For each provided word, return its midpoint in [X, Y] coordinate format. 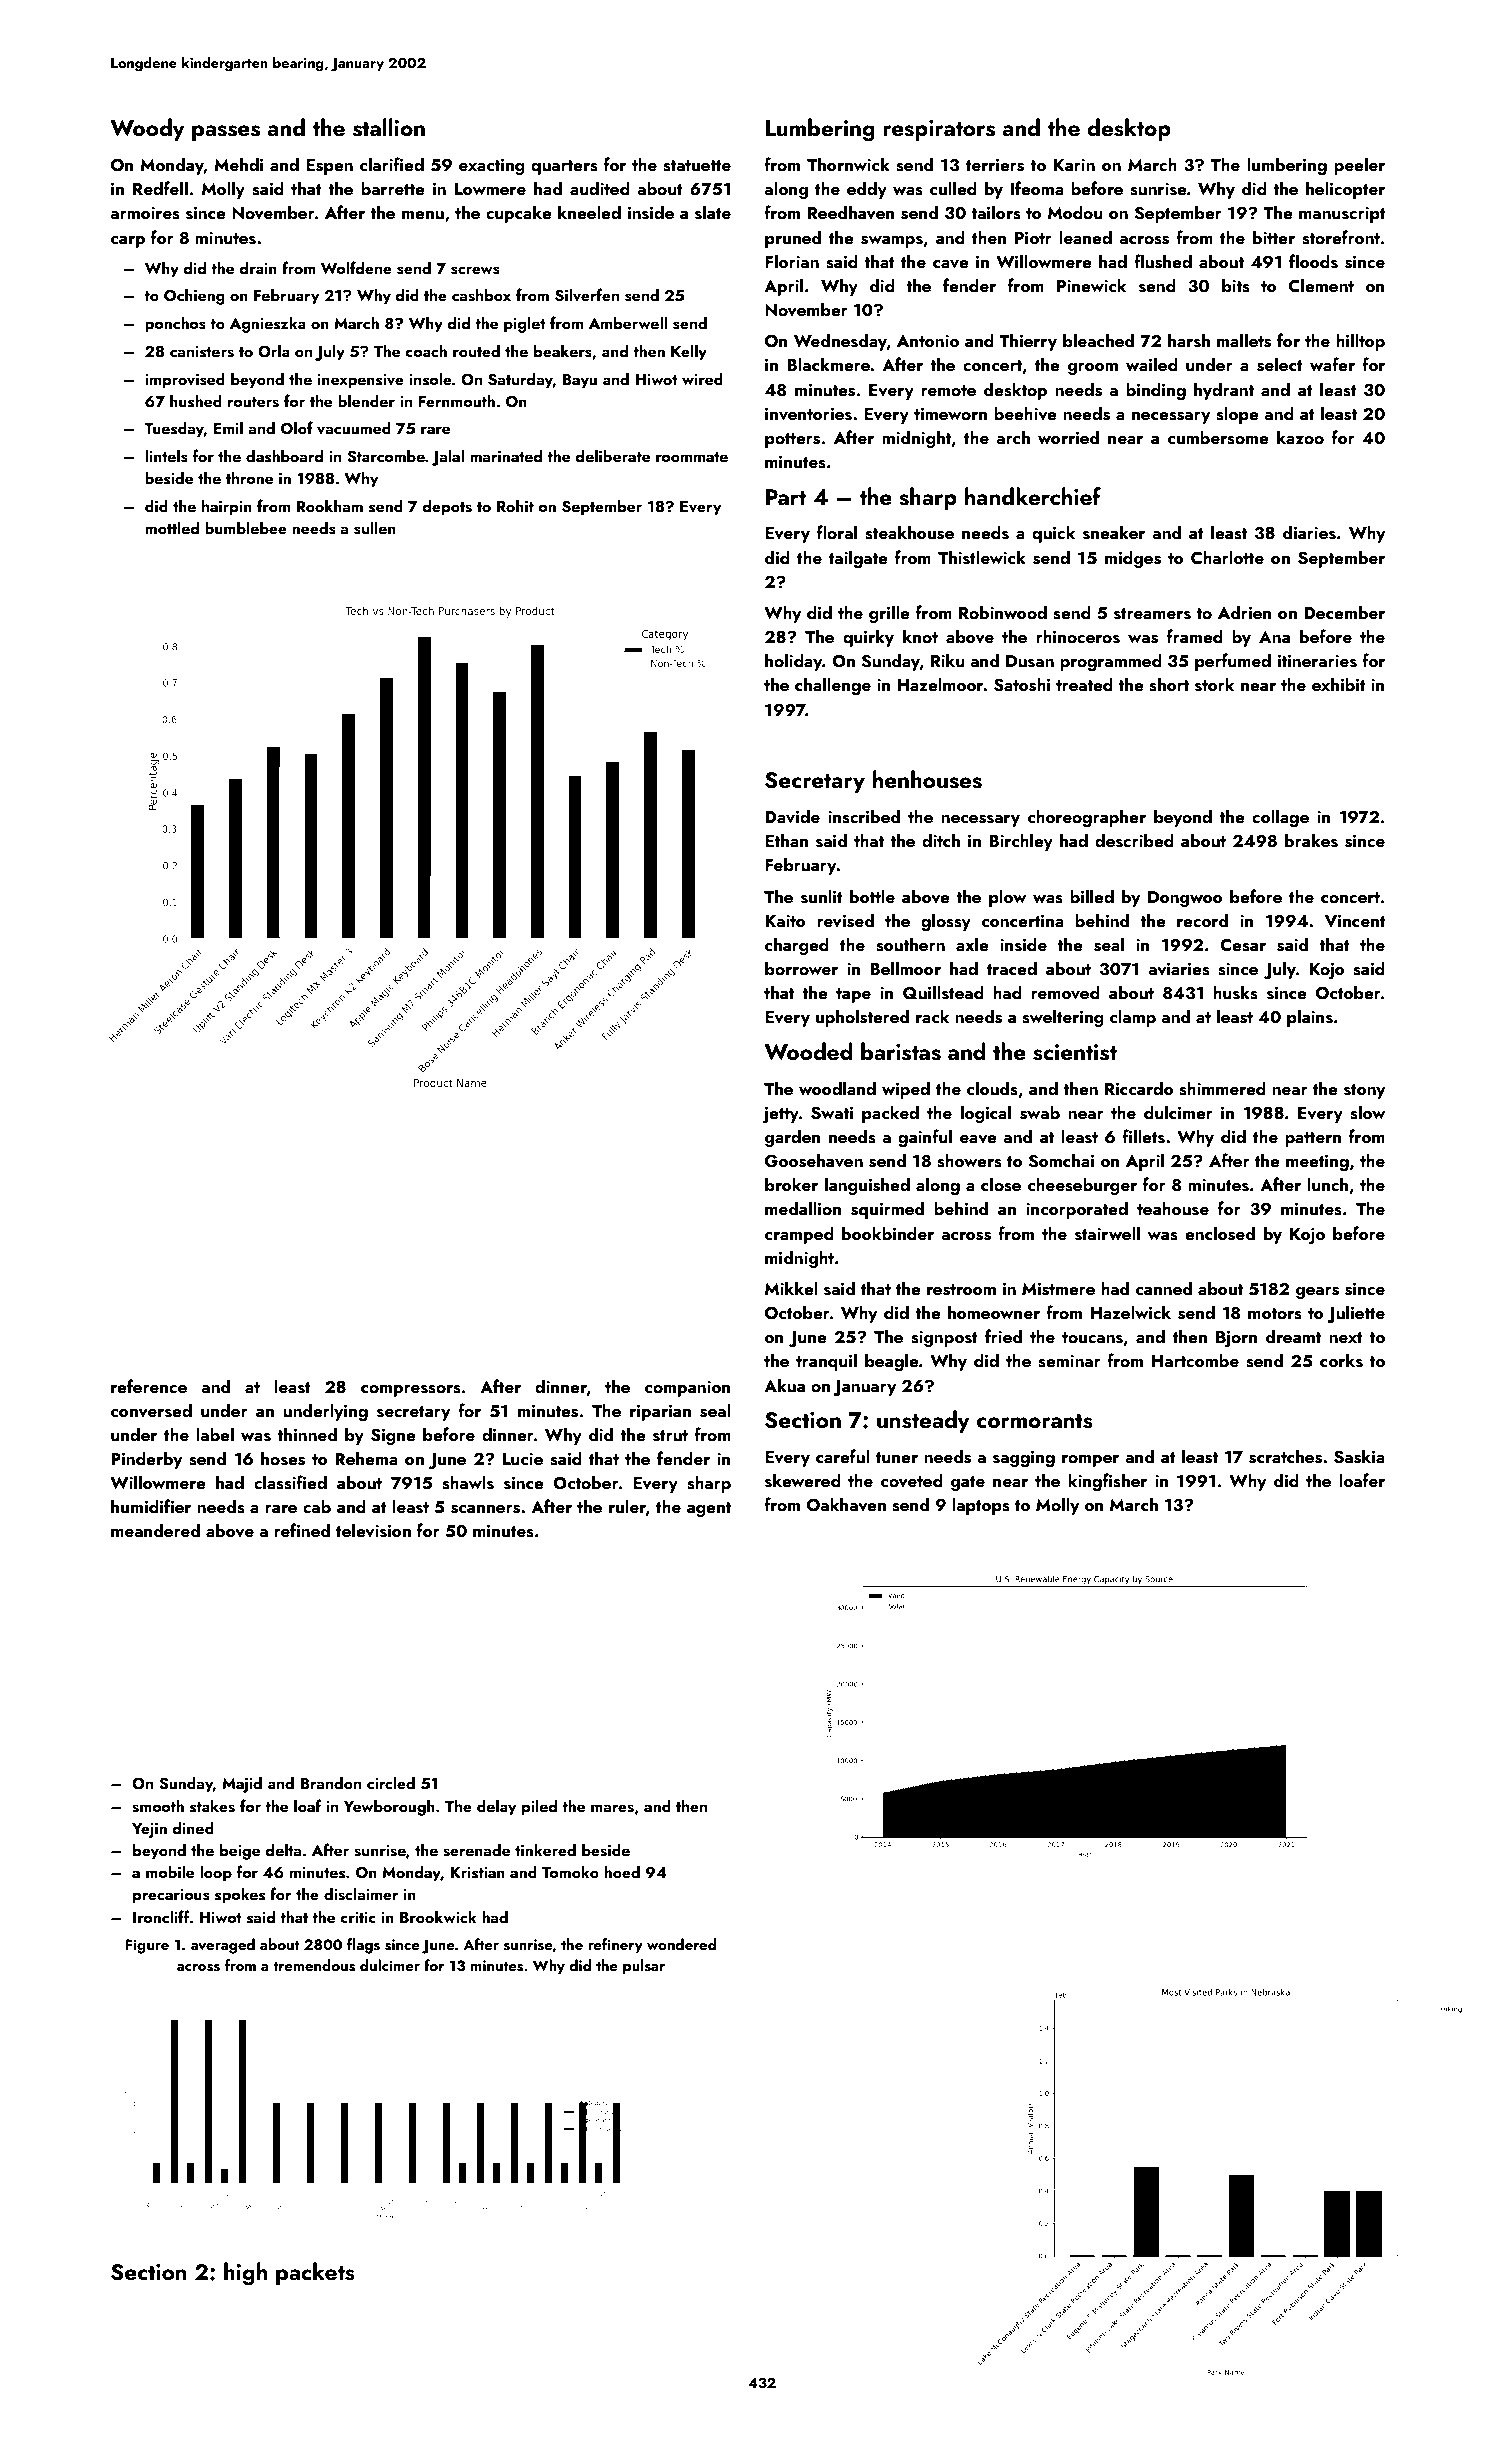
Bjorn [1236, 1339]
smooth [158, 1806]
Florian [792, 261]
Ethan [786, 840]
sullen [375, 528]
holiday [793, 662]
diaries [1309, 532]
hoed [622, 1871]
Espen [329, 167]
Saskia [1359, 1456]
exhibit [1339, 684]
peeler [1359, 166]
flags [363, 1946]
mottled [172, 527]
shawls [468, 1482]
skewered [803, 1480]
